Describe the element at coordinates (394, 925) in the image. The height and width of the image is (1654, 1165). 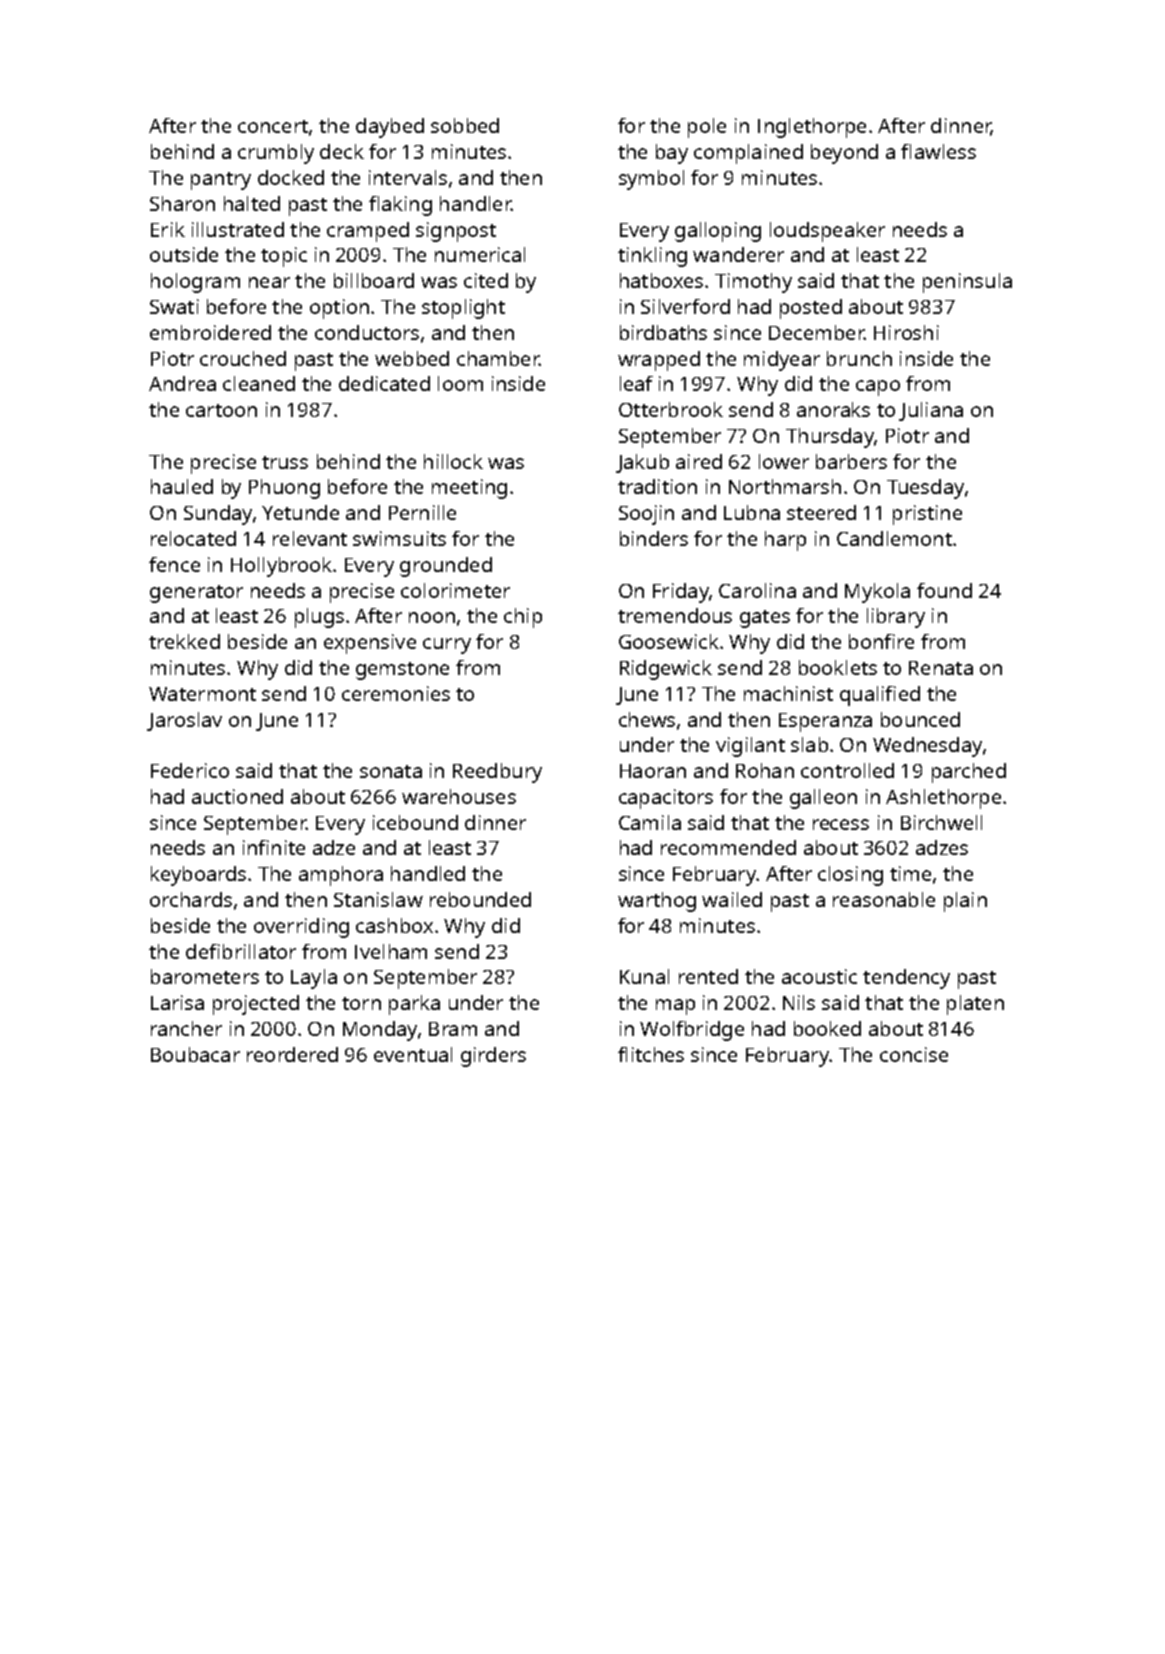
I see `cashbox` at that location.
